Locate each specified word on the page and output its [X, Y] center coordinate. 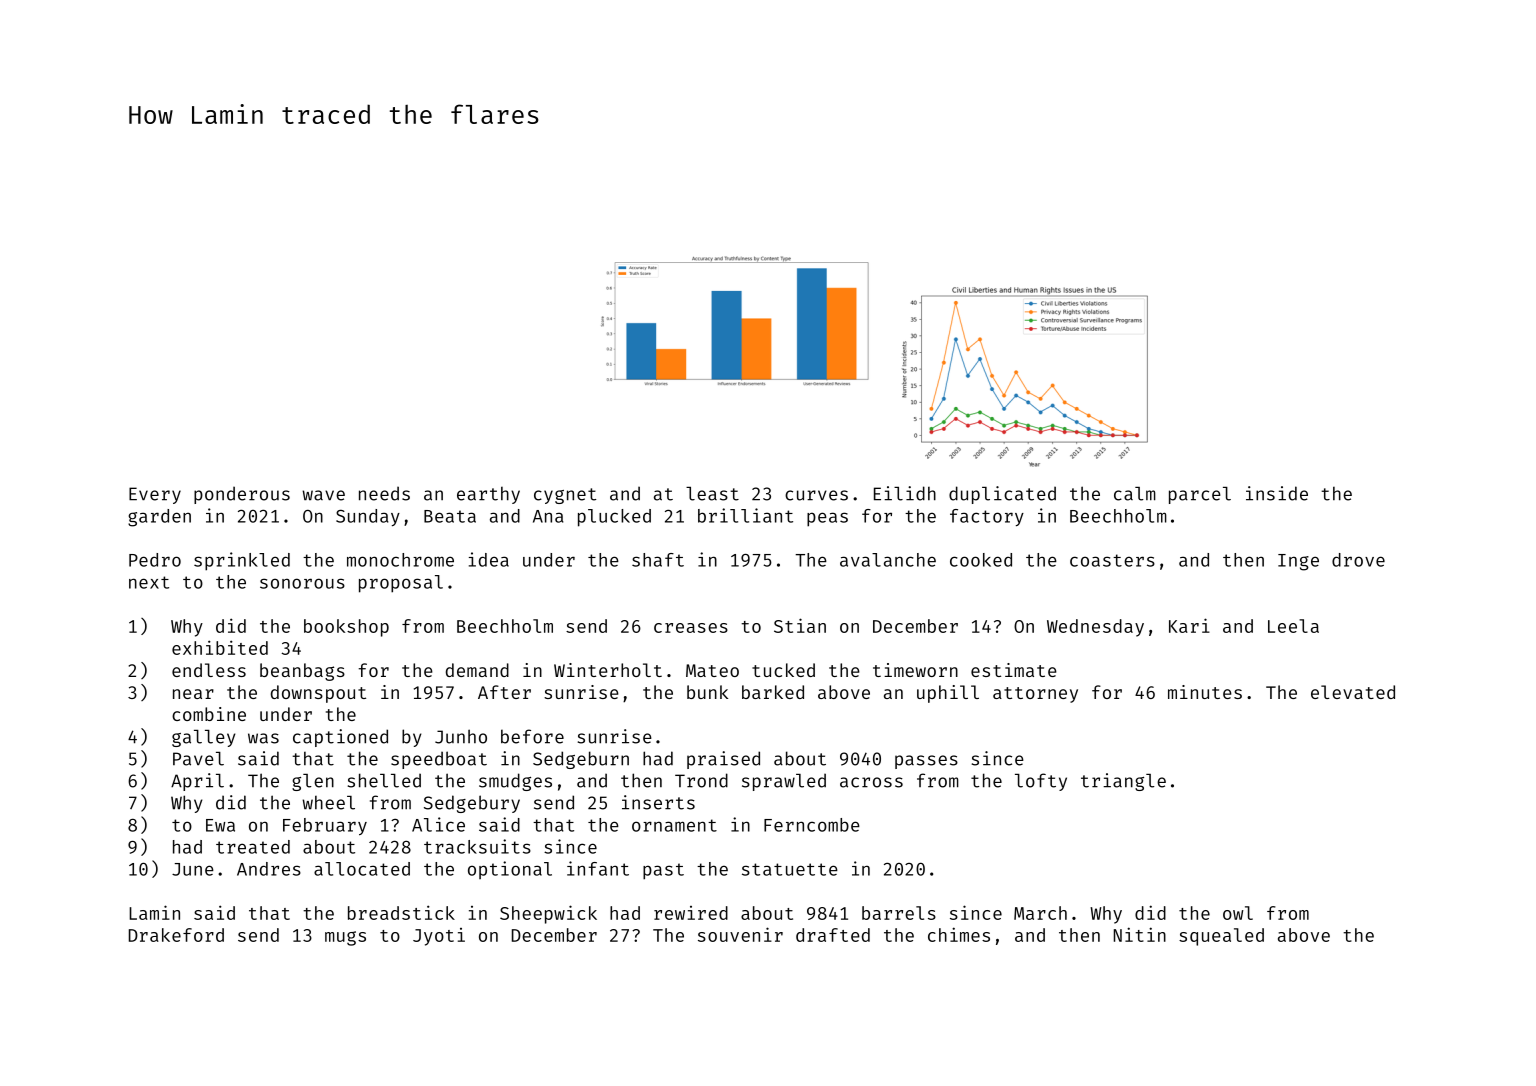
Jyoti [439, 937]
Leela [1293, 626]
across [871, 782]
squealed [1221, 937]
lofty [1041, 782]
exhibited [220, 647]
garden [159, 518]
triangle [1123, 782]
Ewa [220, 825]
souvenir [740, 934]
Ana [548, 516]
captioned [340, 738]
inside [1277, 493]
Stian [800, 625]
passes [926, 762]
